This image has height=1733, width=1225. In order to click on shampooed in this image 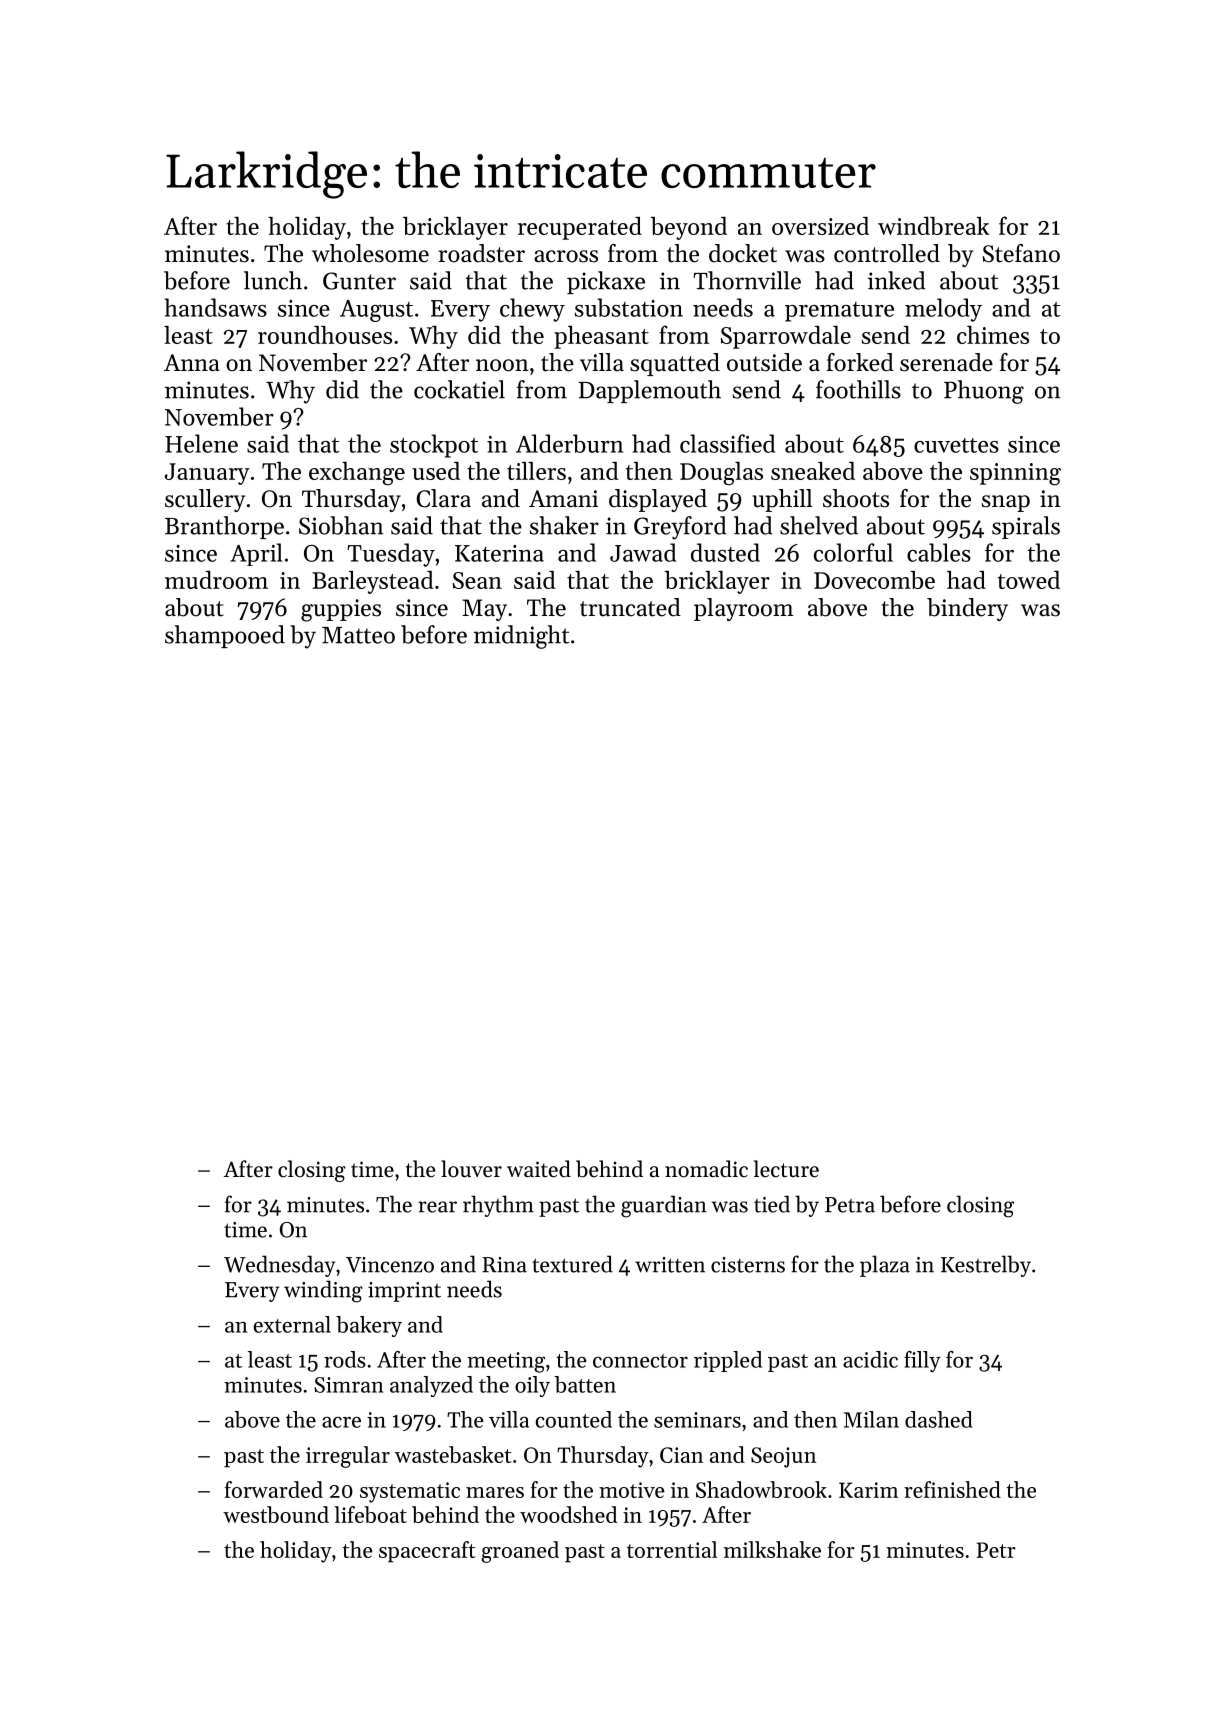, I will do `click(225, 636)`.
